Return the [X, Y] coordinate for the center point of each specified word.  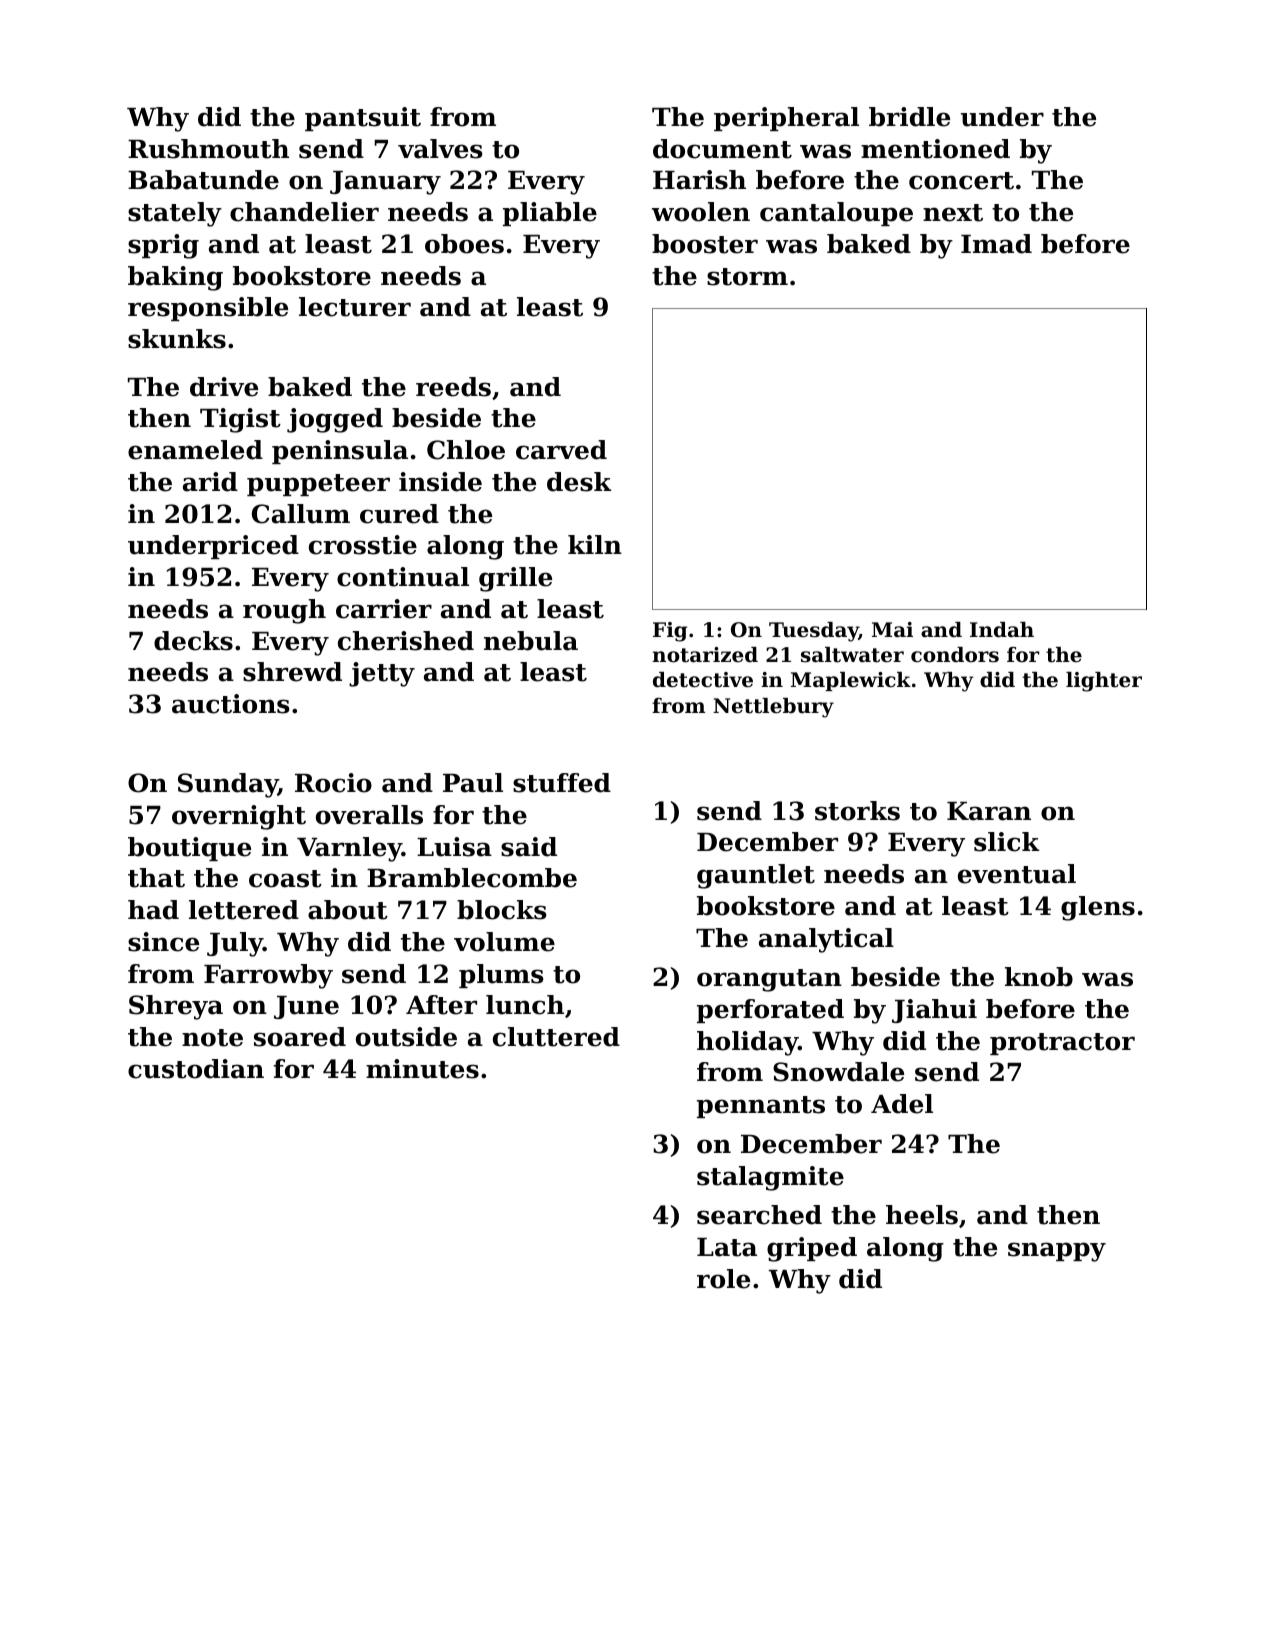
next [953, 213]
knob [1039, 977]
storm [747, 277]
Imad [996, 244]
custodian [196, 1069]
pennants [761, 1107]
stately [175, 214]
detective [703, 680]
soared [300, 1037]
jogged [335, 420]
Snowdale [838, 1072]
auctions [231, 704]
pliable [550, 214]
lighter [1104, 682]
